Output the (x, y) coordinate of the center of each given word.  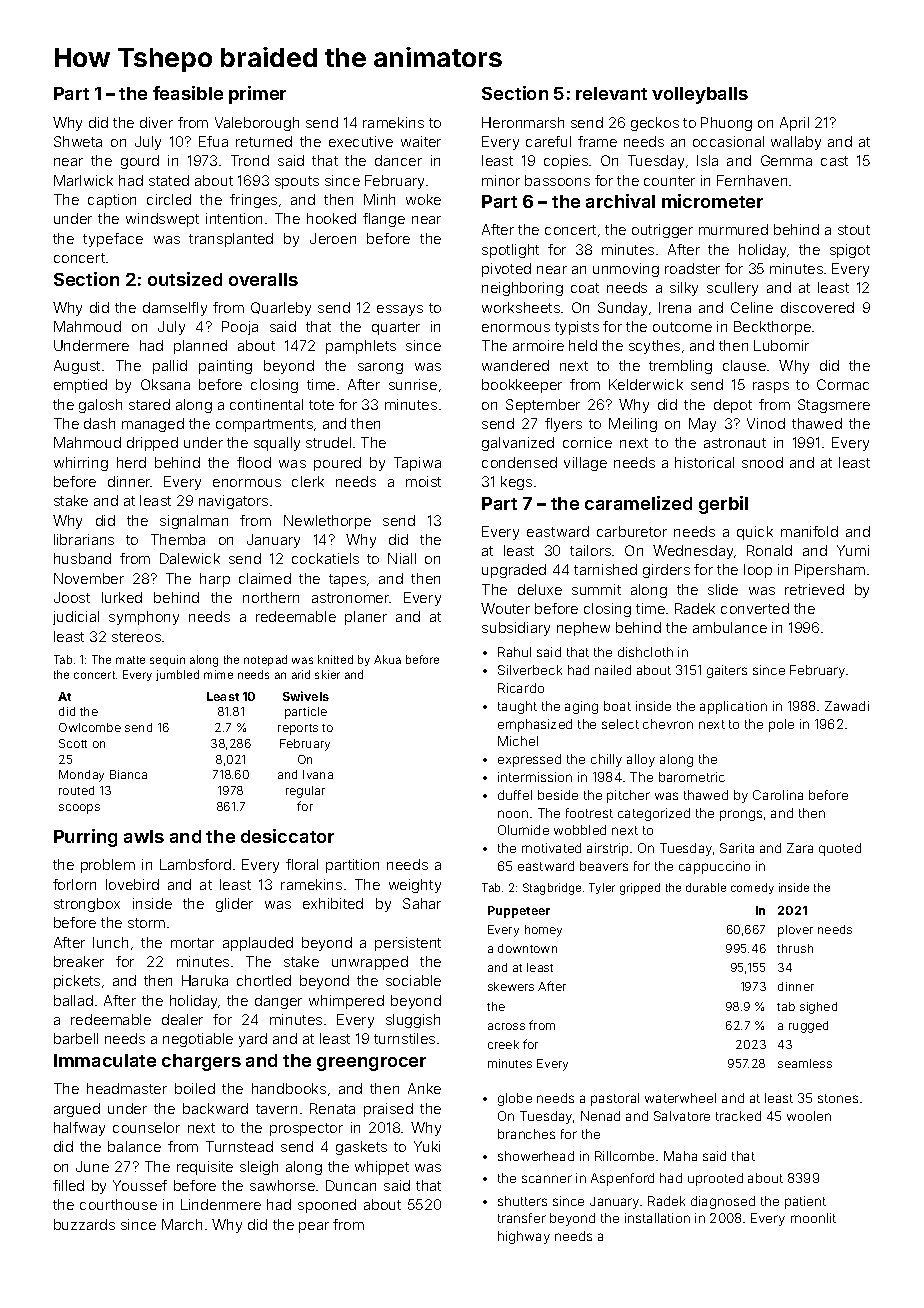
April (794, 124)
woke (423, 199)
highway (524, 1237)
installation (657, 1218)
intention (234, 218)
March (182, 1224)
